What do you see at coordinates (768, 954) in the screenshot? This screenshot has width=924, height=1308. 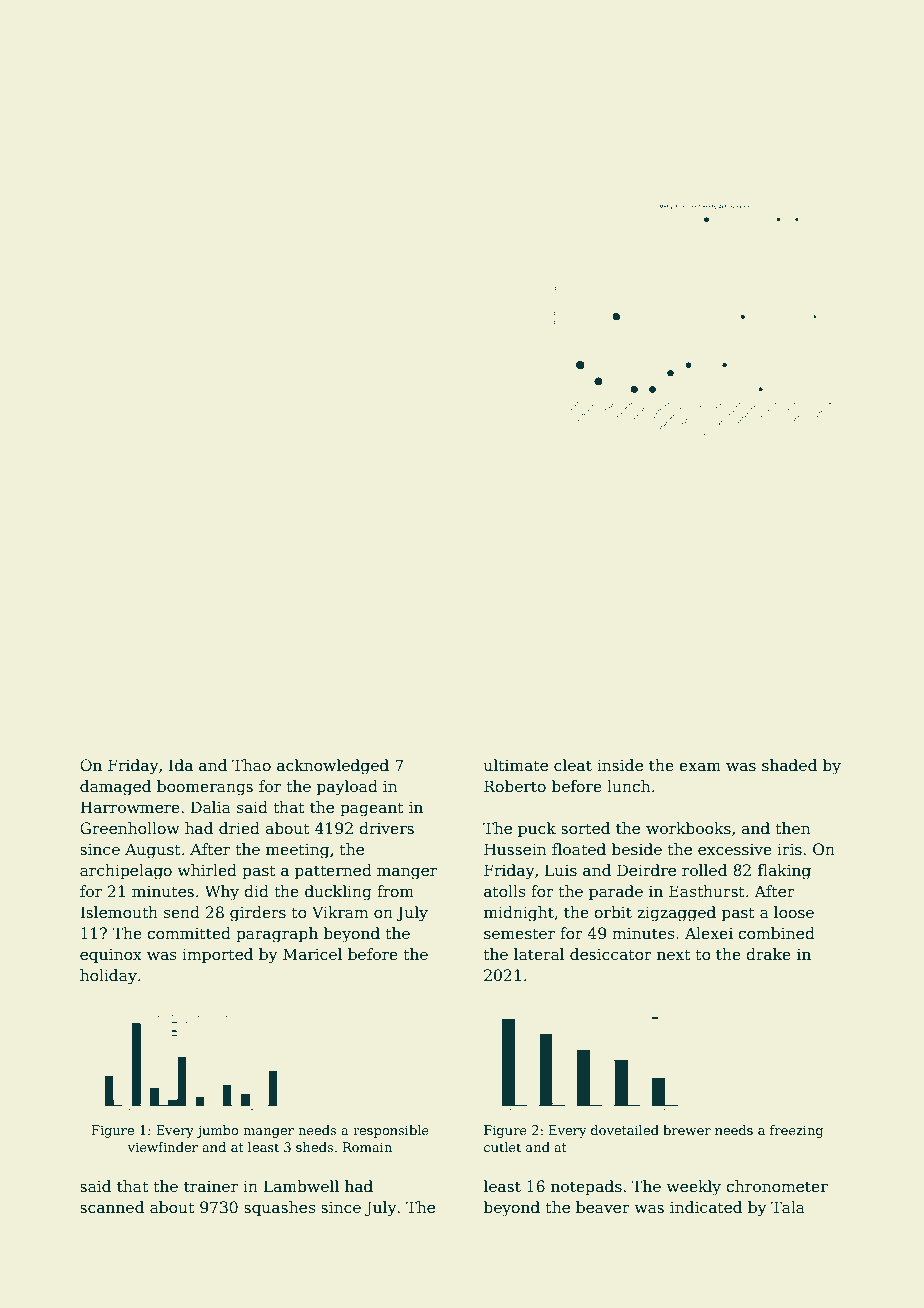 I see `drake` at bounding box center [768, 954].
